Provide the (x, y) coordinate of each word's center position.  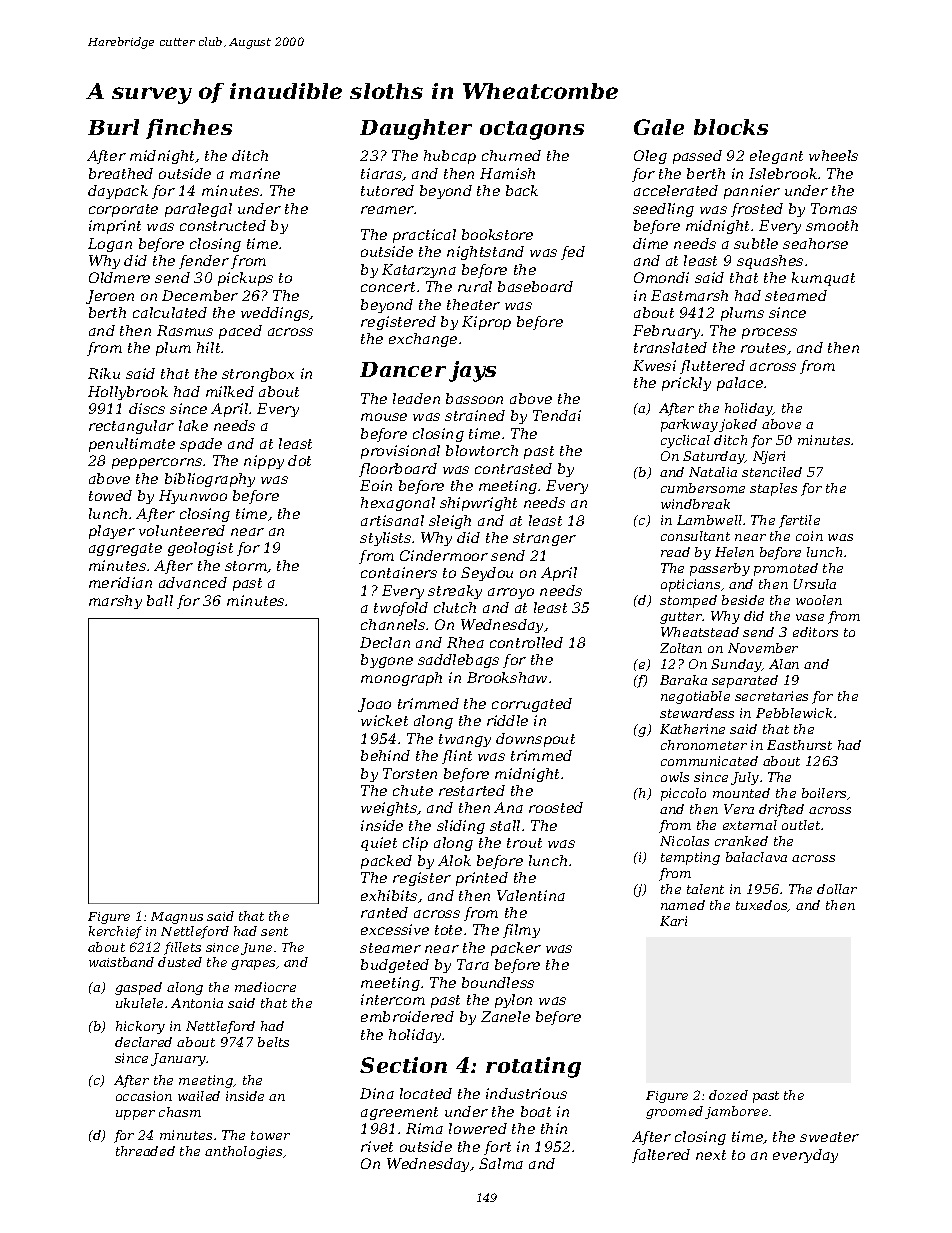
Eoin (376, 485)
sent (274, 931)
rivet (377, 1146)
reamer (388, 210)
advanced (193, 582)
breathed (121, 173)
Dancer (403, 369)
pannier (752, 192)
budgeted (395, 966)
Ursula (815, 584)
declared (143, 1042)
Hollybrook (128, 393)
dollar (837, 889)
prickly (686, 384)
